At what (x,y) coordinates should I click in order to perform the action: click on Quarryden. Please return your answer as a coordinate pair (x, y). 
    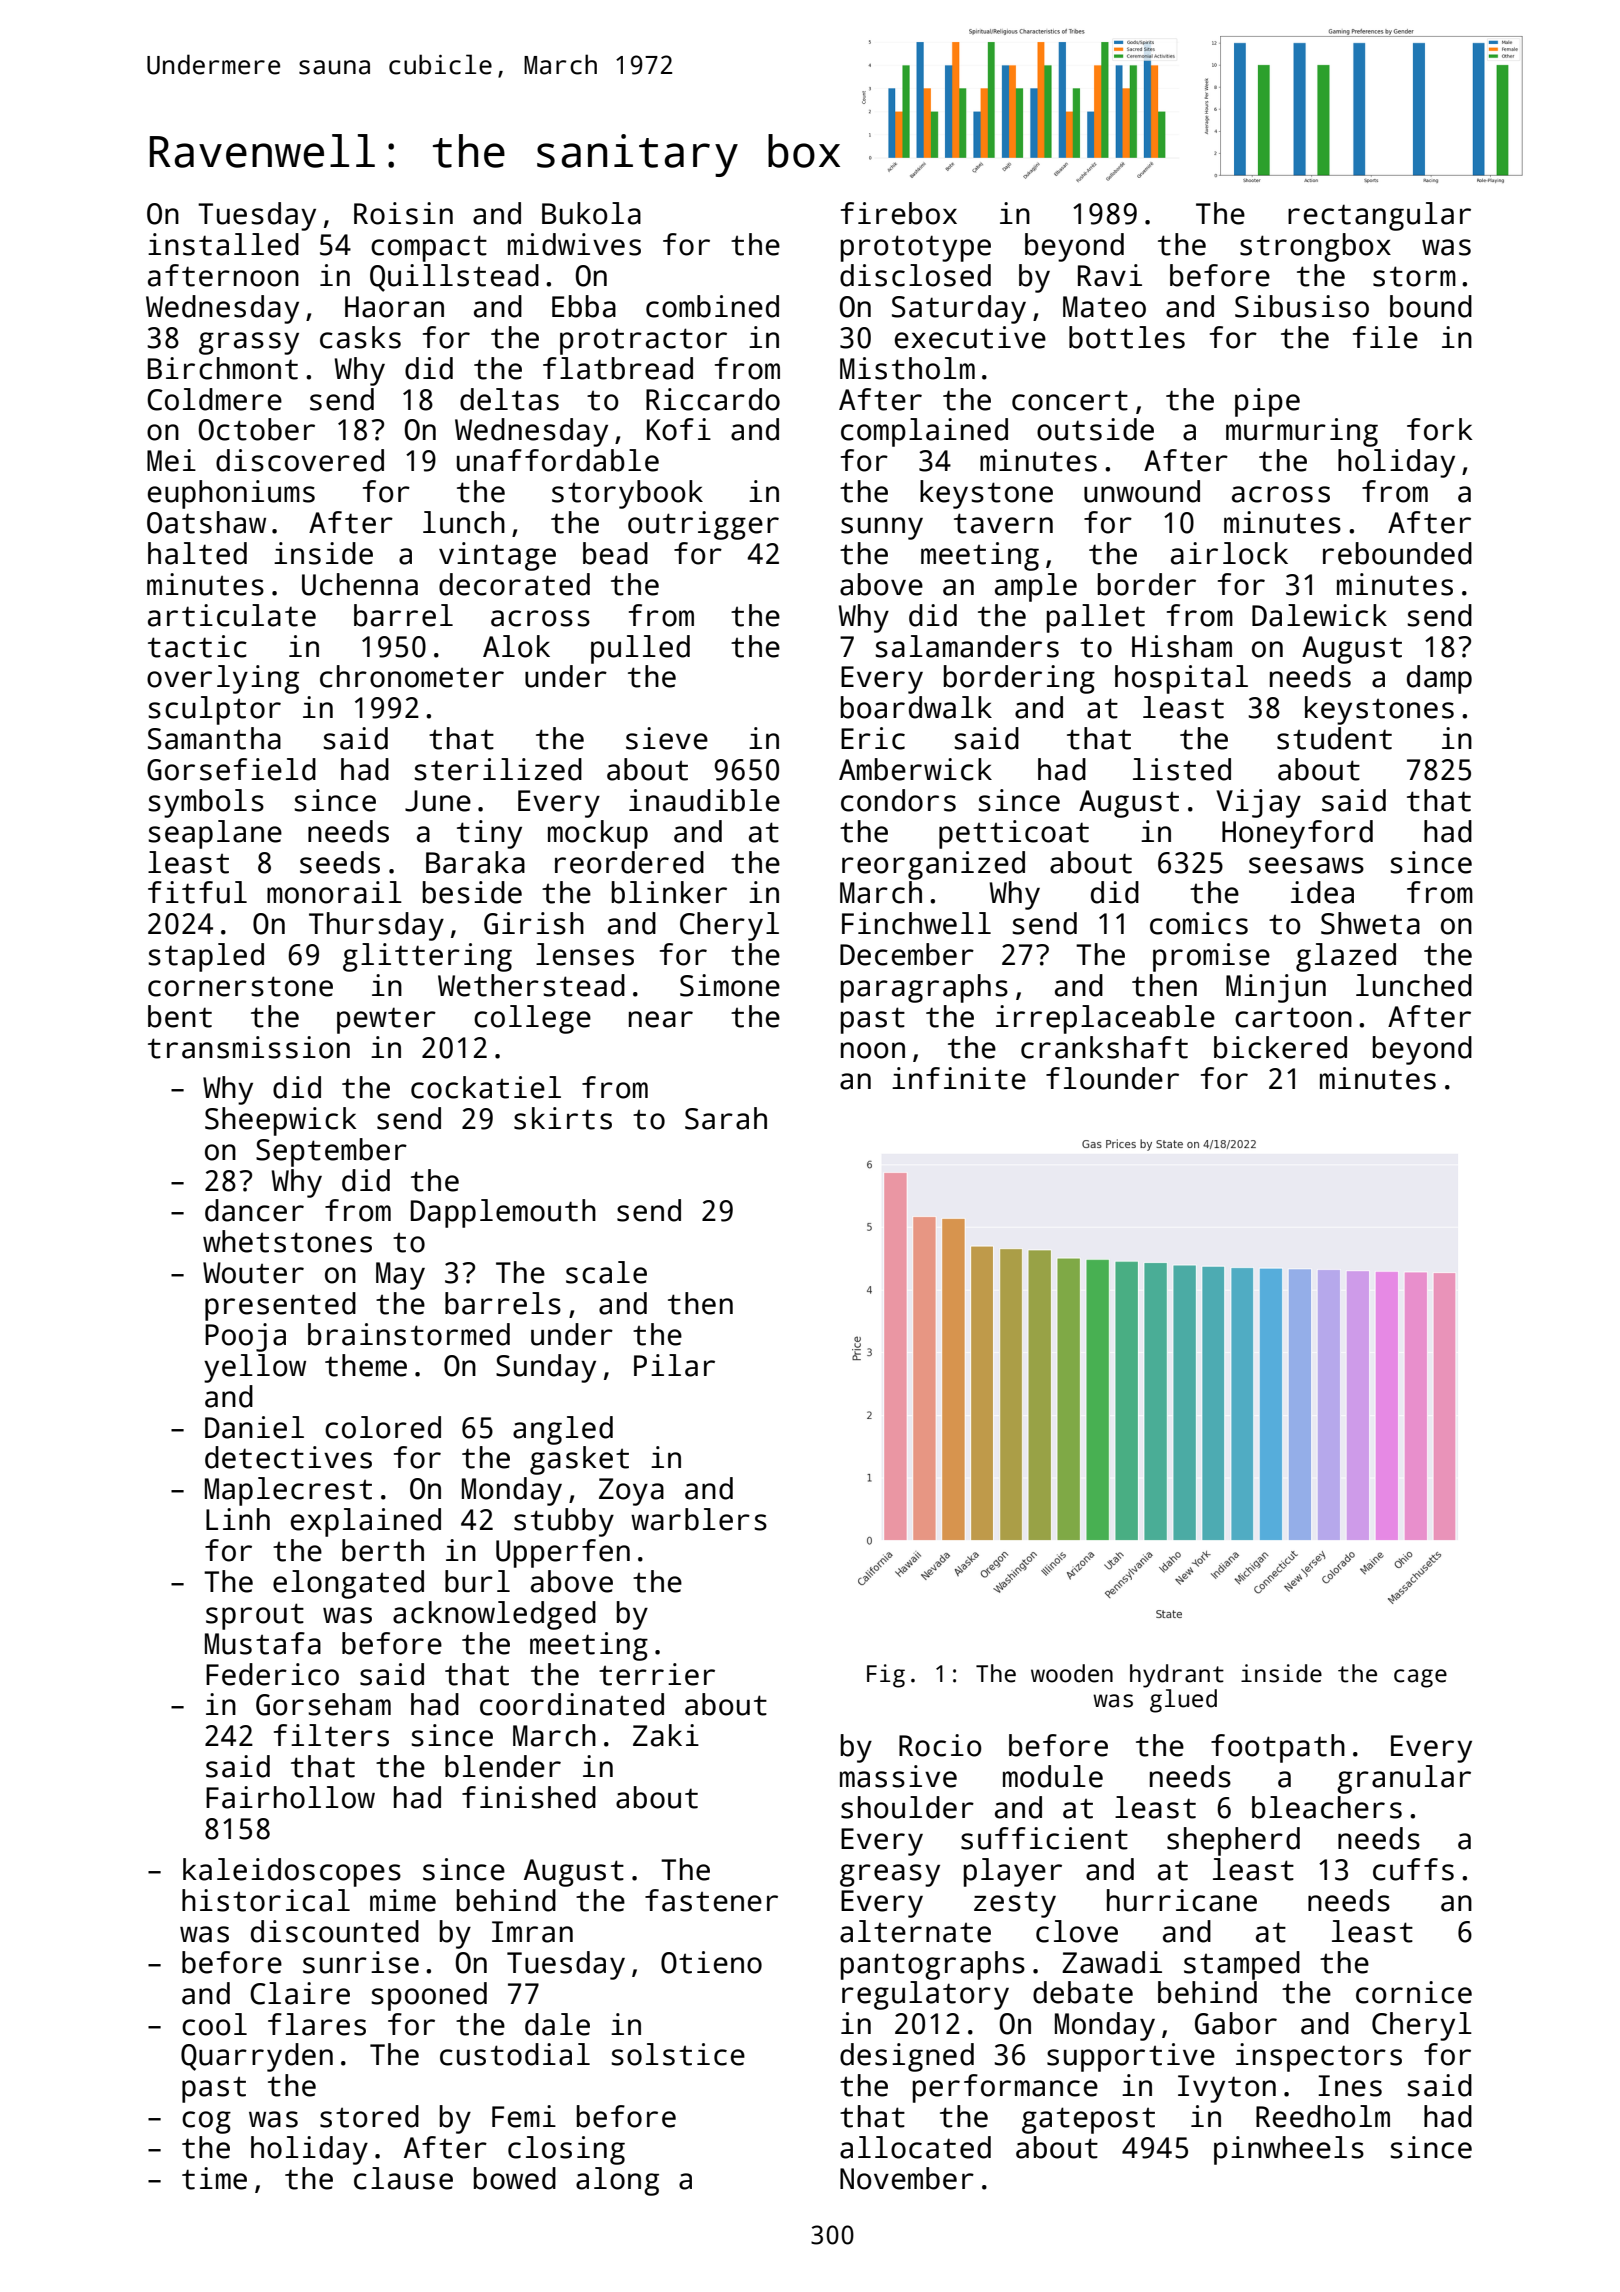
    Looking at the image, I should click on (257, 2057).
